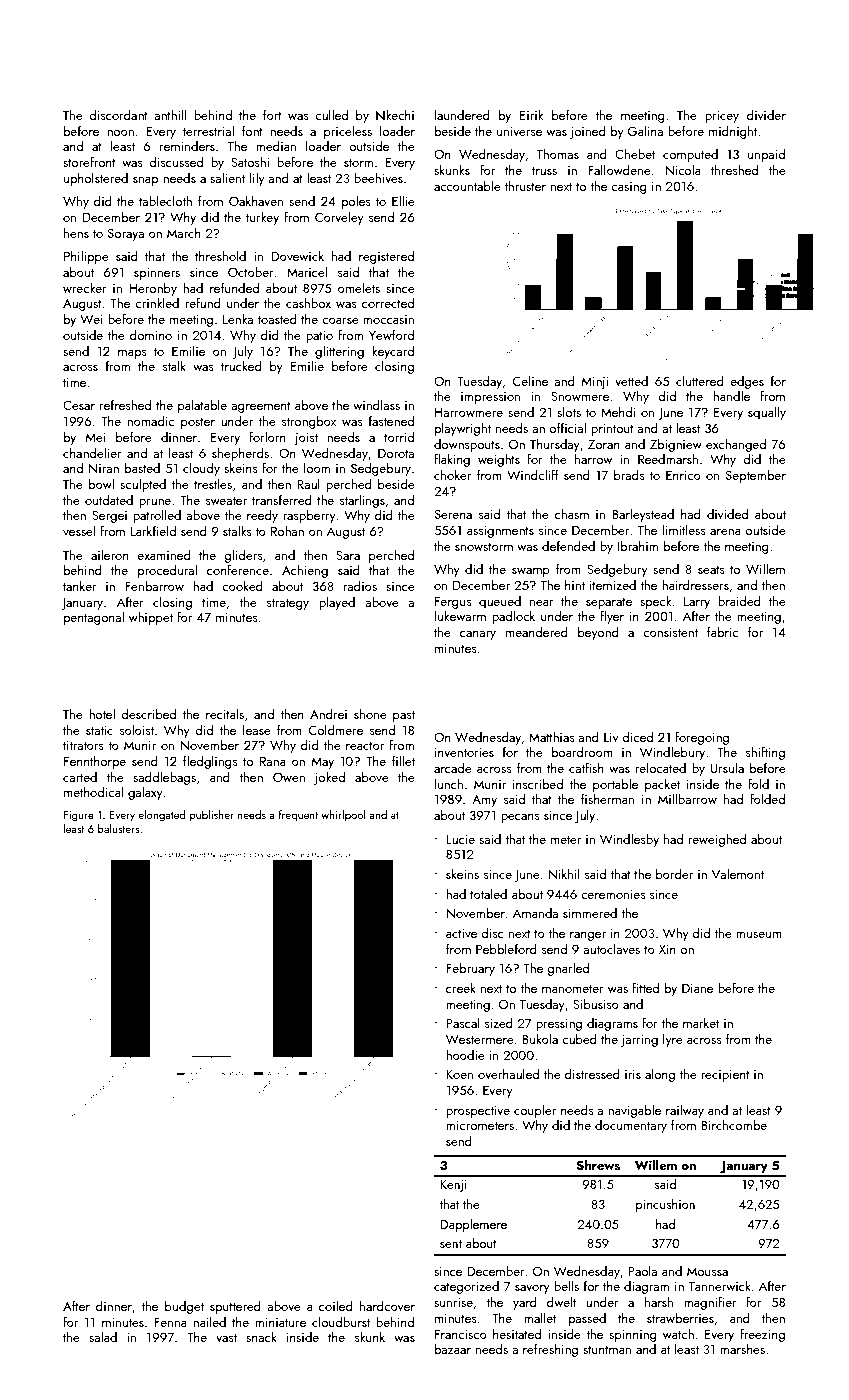 The width and height of the document is (849, 1400). Describe the element at coordinates (759, 935) in the document. I see `museum` at that location.
